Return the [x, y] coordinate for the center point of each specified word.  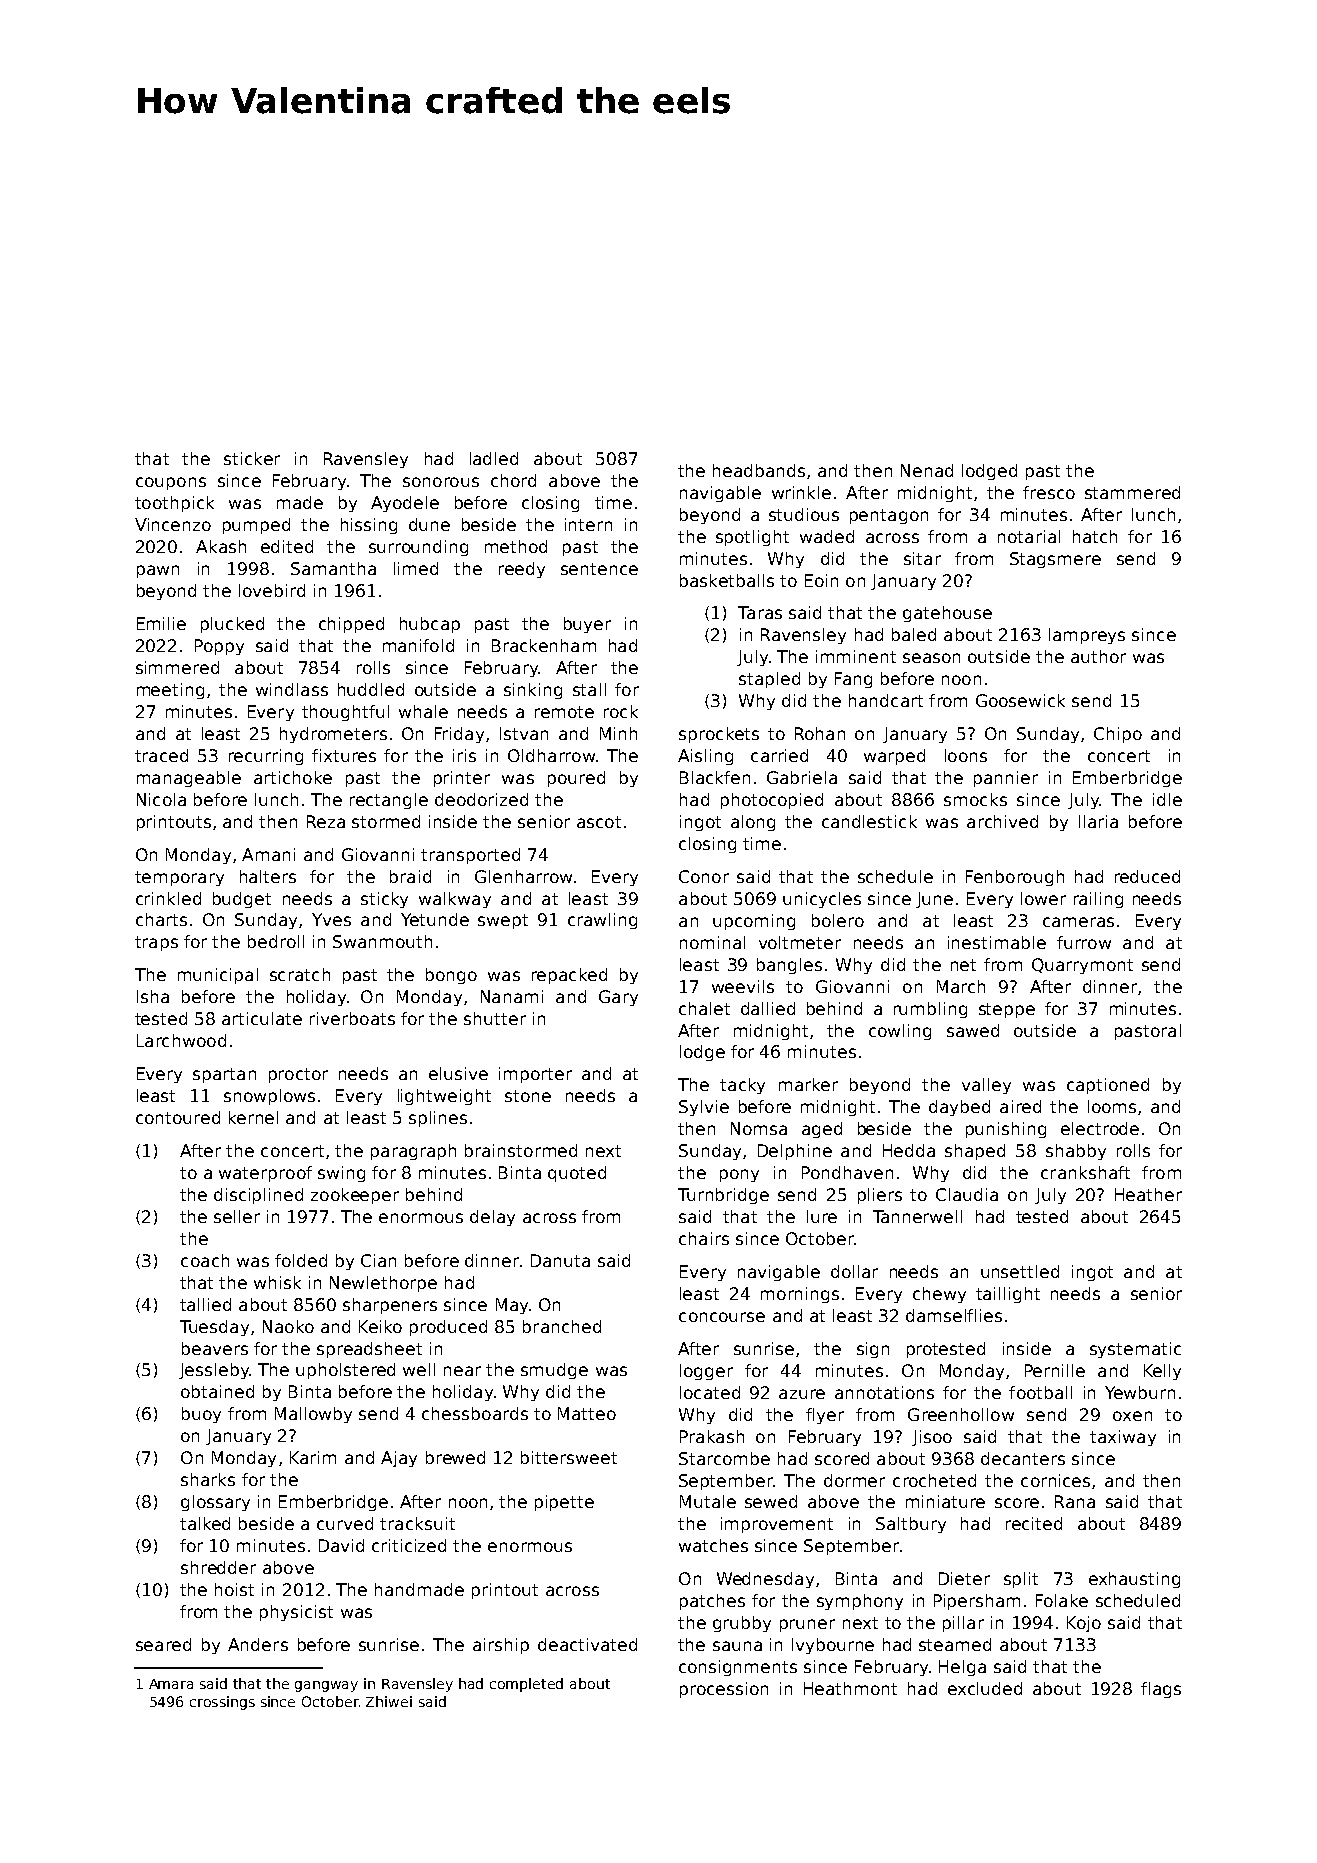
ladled [494, 458]
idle [1167, 799]
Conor [704, 876]
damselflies [954, 1315]
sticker [252, 458]
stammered [1132, 492]
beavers [215, 1348]
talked [205, 1523]
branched [562, 1326]
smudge [554, 1371]
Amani [268, 854]
